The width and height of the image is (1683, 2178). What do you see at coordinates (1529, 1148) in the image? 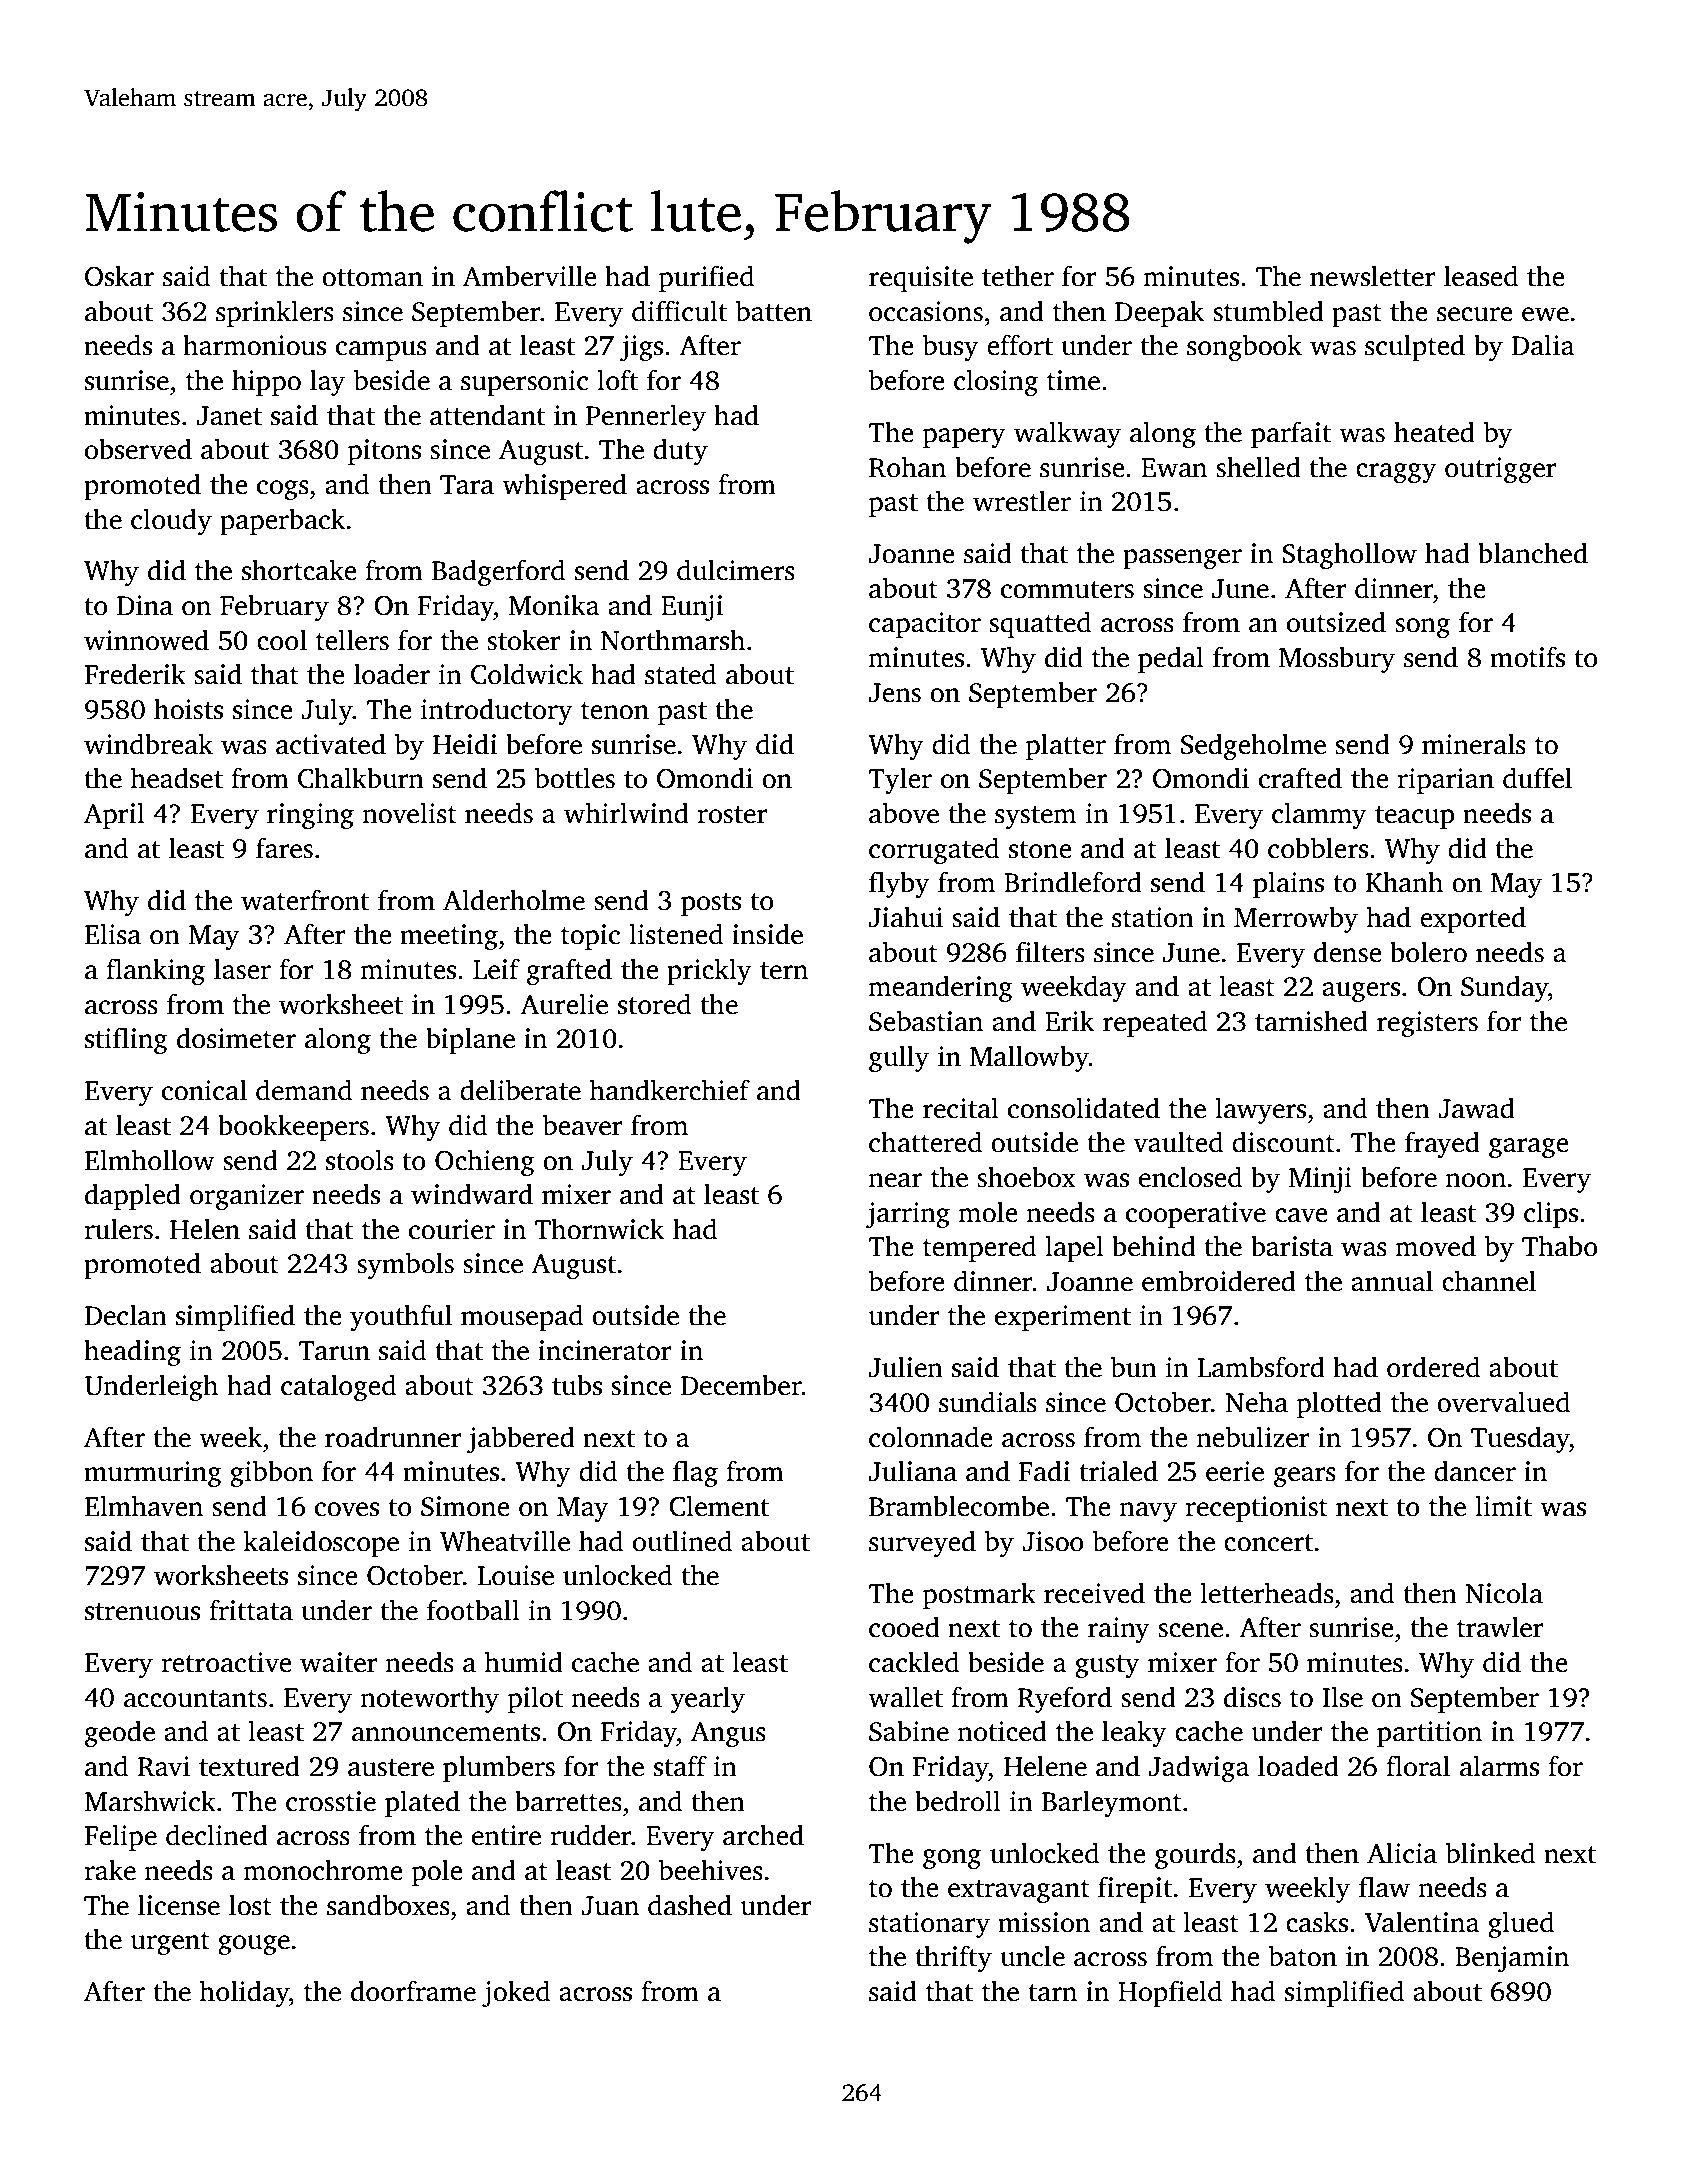
I see `garage` at bounding box center [1529, 1148].
